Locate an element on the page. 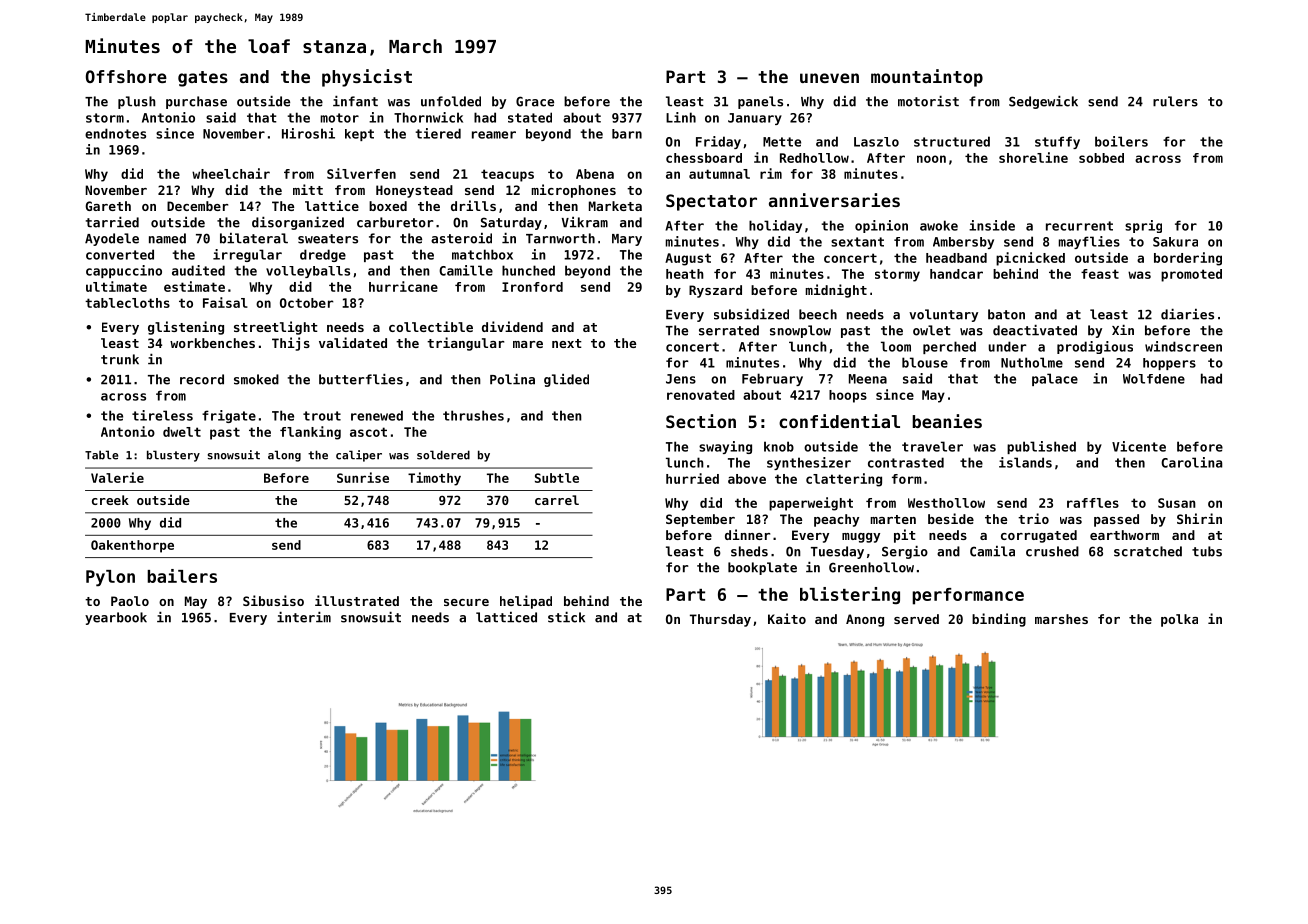 The height and width of the document is (924, 1308). yearbook is located at coordinates (116, 618).
